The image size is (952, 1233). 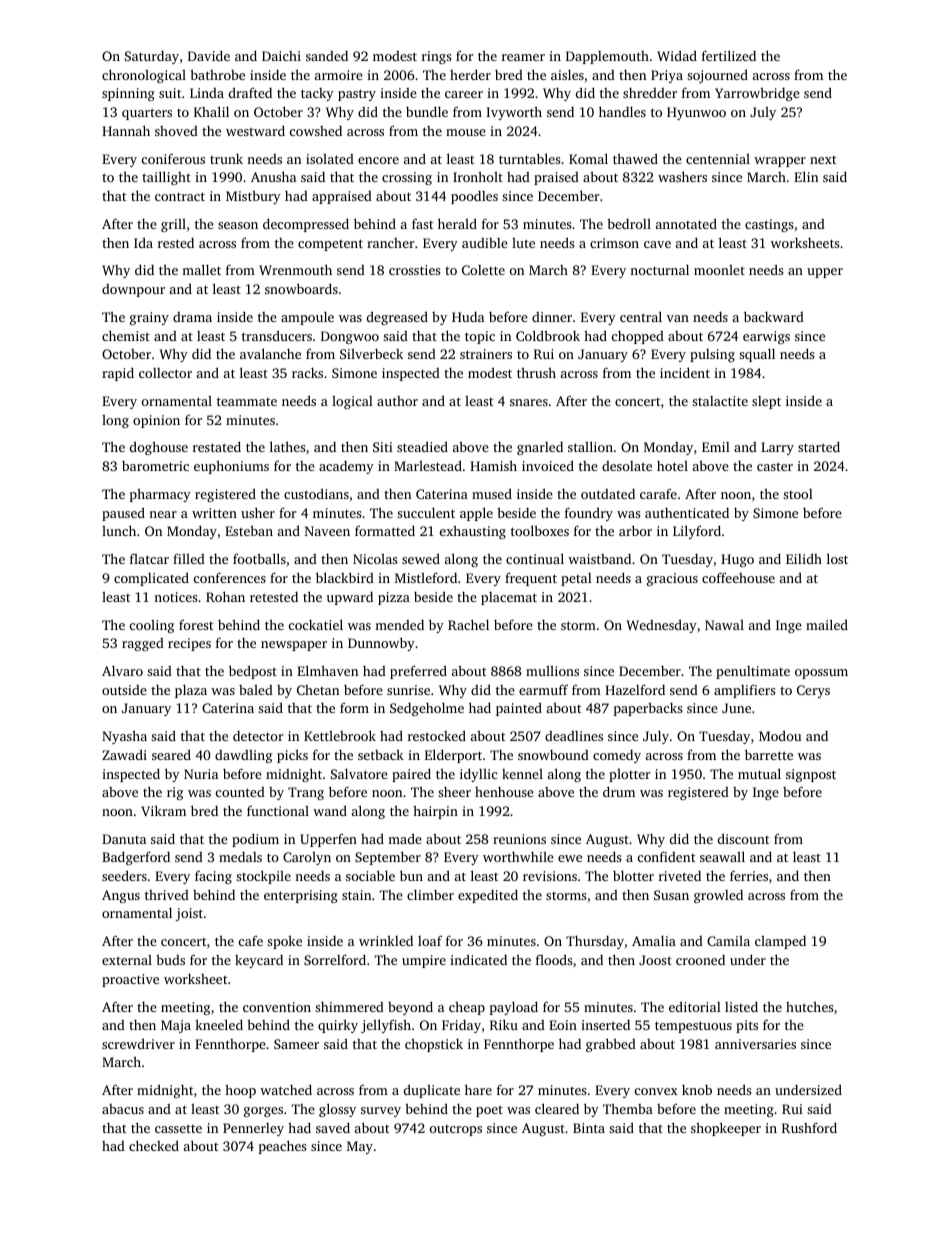 I want to click on detector, so click(x=258, y=736).
